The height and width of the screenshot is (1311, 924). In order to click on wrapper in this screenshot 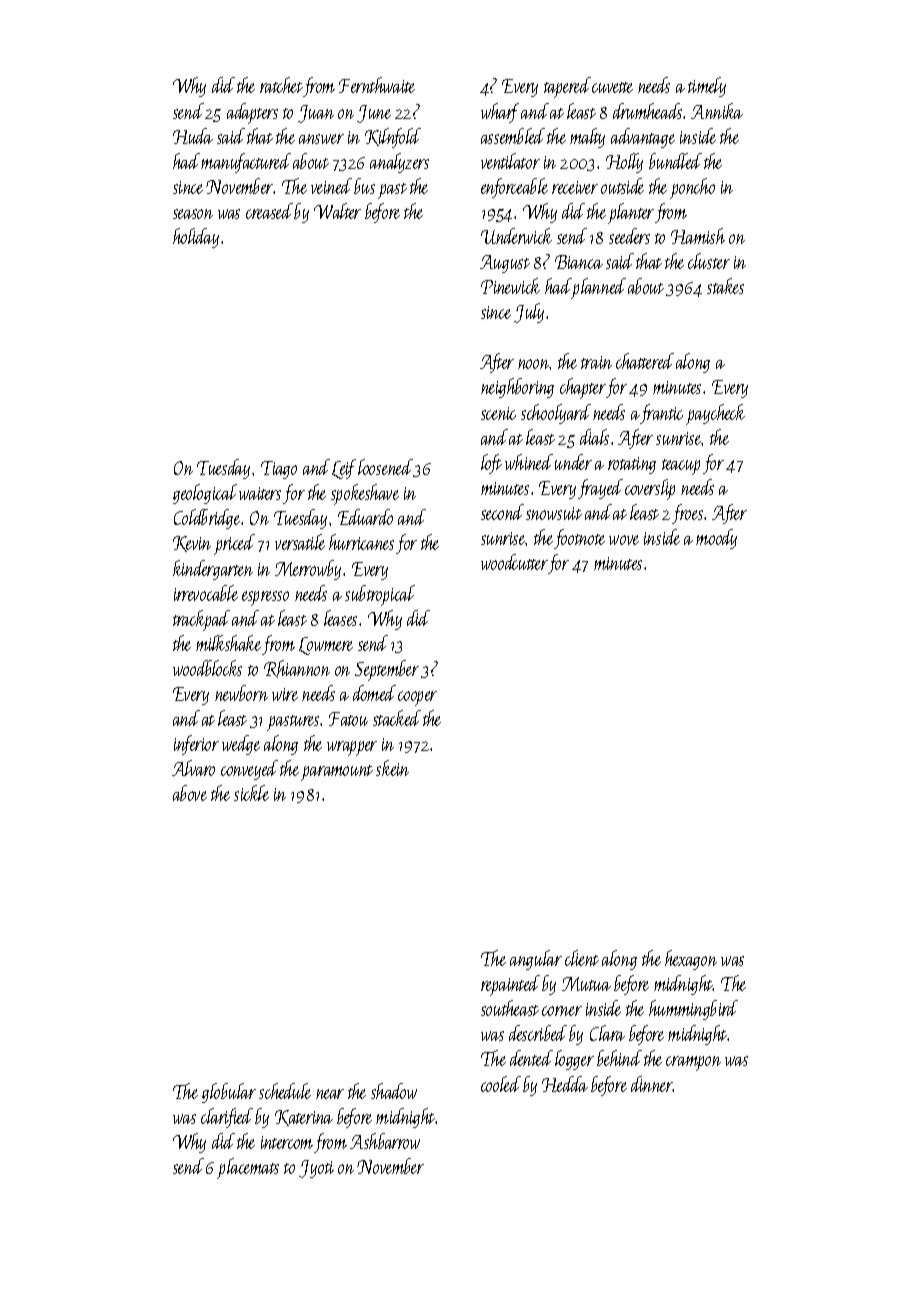, I will do `click(352, 748)`.
